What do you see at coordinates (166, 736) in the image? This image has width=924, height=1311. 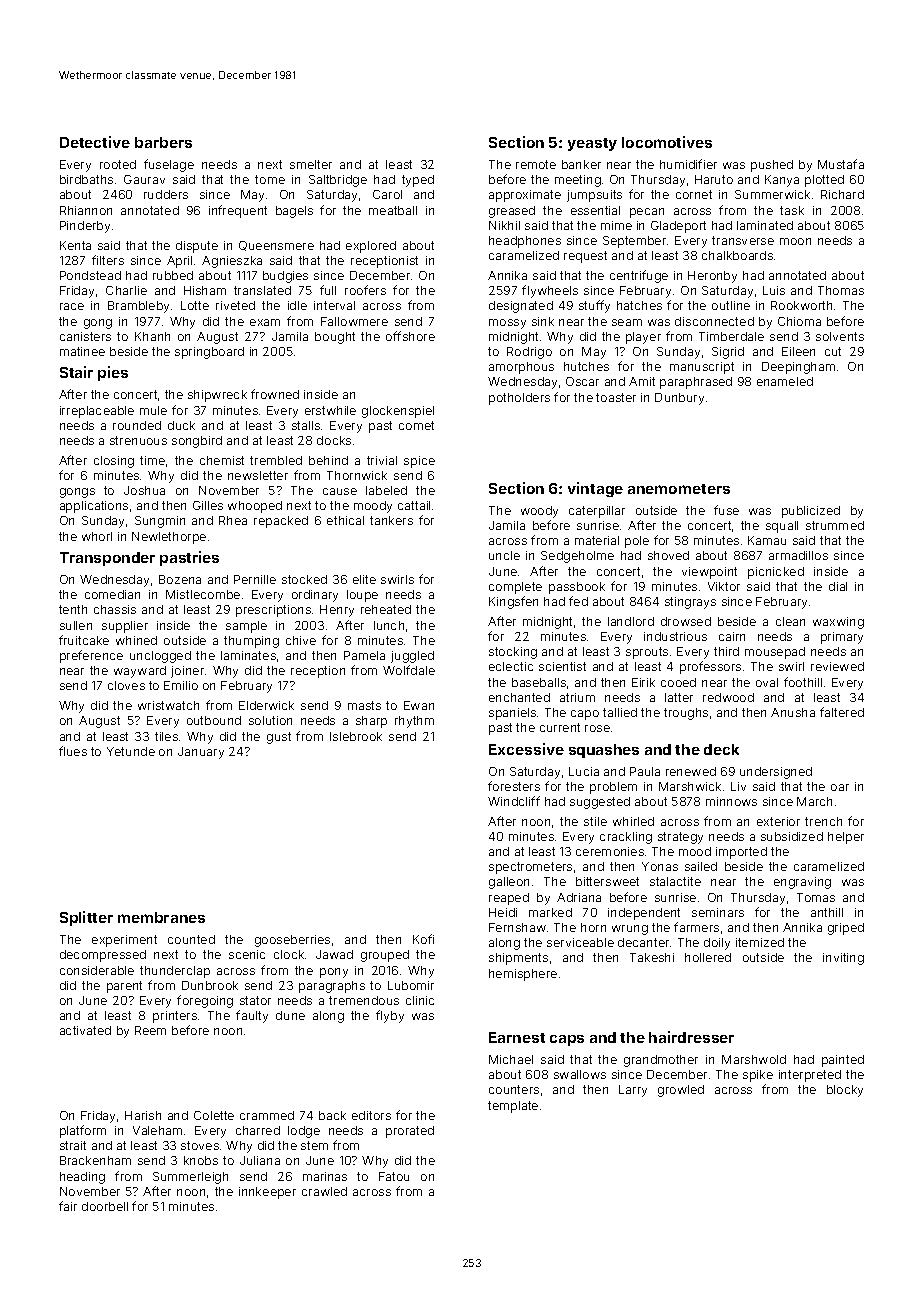 I see `tiles` at bounding box center [166, 736].
